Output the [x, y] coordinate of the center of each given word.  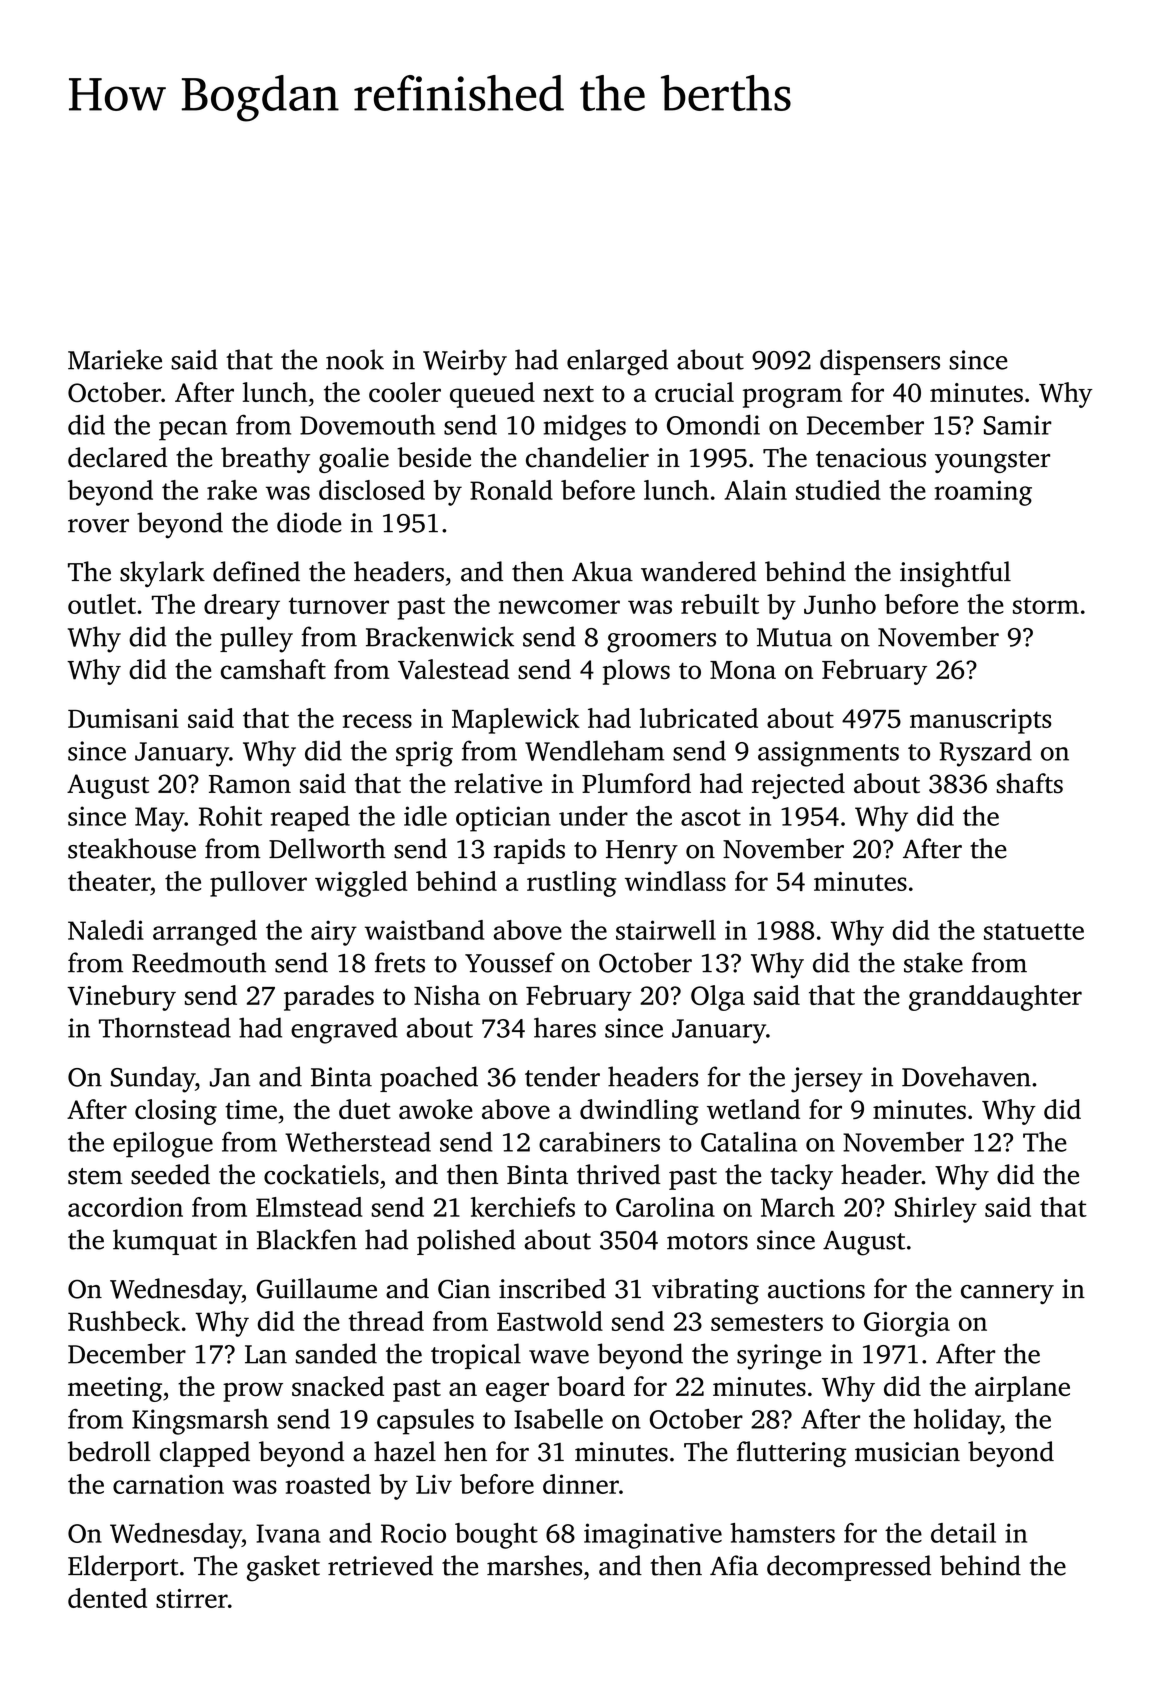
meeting [115, 1389]
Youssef [510, 962]
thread [386, 1321]
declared [117, 457]
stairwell [666, 930]
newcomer [559, 607]
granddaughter [995, 998]
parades [329, 998]
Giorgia [907, 1324]
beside [434, 457]
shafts [1029, 783]
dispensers [880, 362]
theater [109, 881]
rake [232, 490]
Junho [840, 604]
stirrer [192, 1598]
